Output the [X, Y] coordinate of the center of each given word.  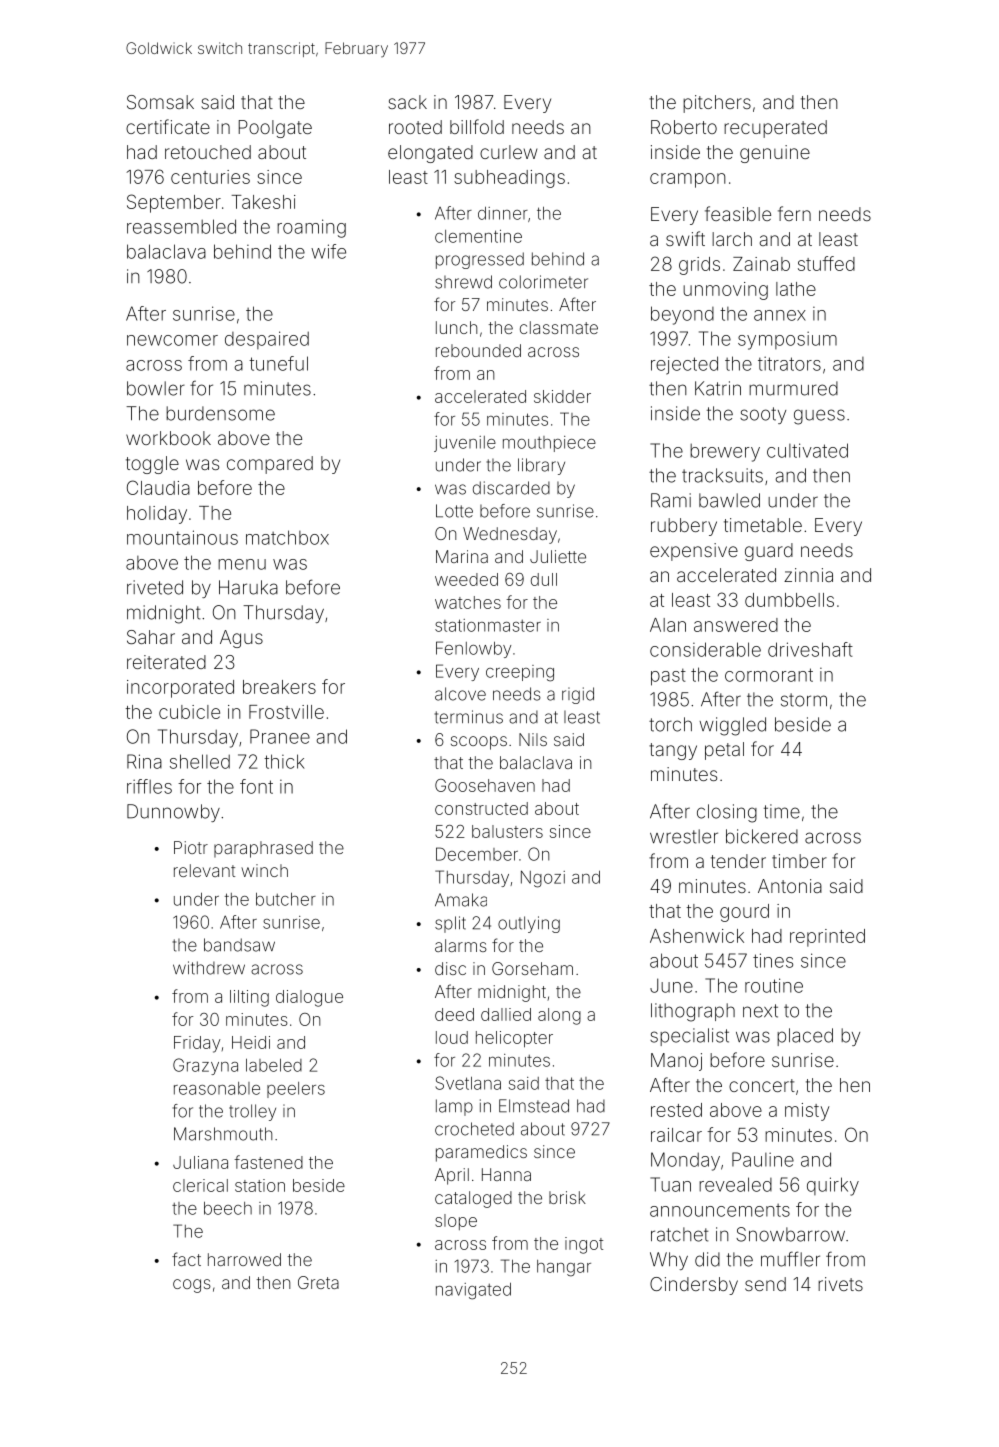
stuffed [826, 263]
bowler [156, 388]
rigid [578, 695]
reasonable [217, 1088]
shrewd [463, 282]
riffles [149, 786]
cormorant [769, 675]
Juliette [558, 556]
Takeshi [263, 202]
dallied [506, 1014]
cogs [192, 1286]
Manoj [676, 1062]
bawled [729, 500]
